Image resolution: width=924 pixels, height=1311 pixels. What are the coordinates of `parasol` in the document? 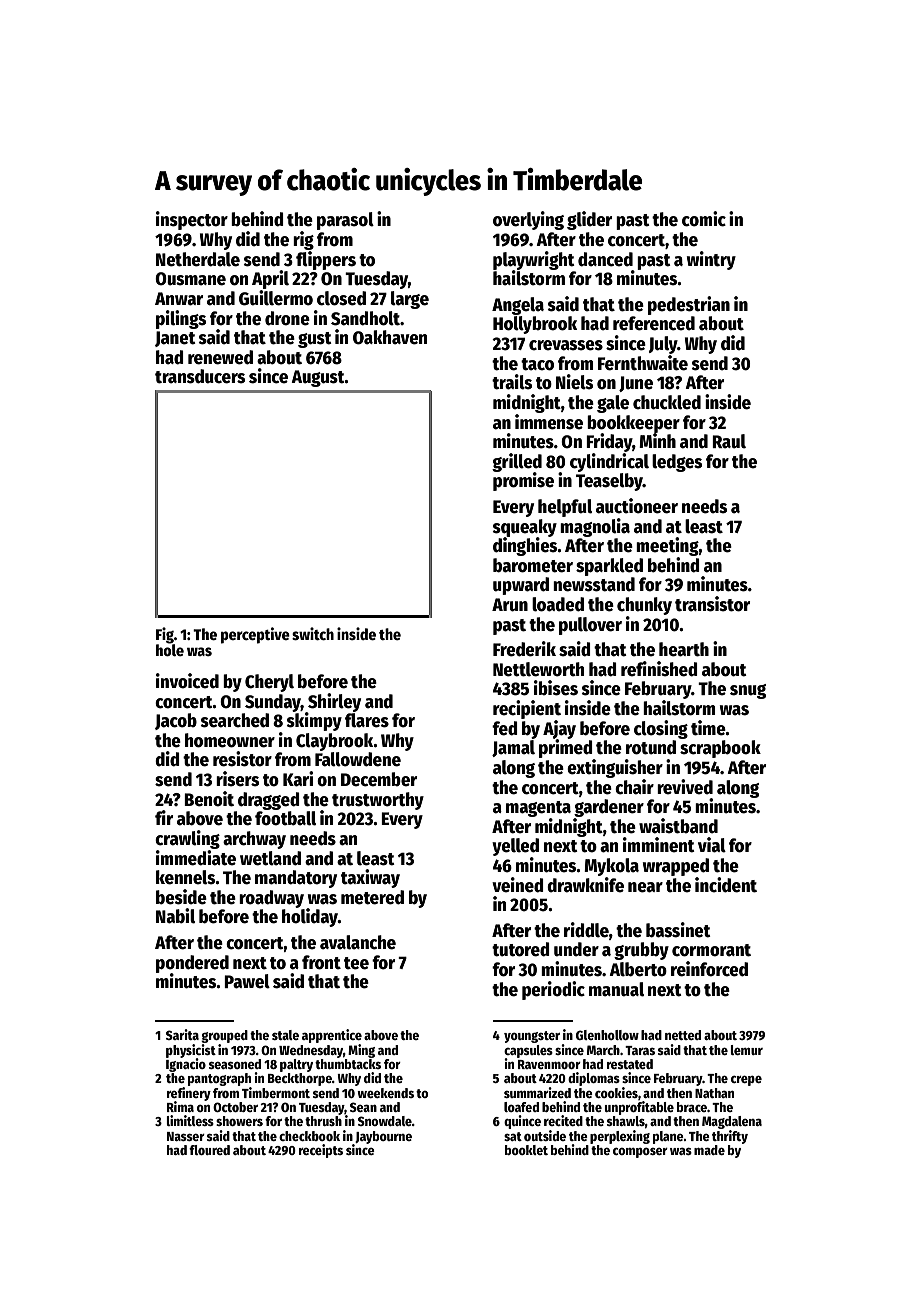 It's located at (345, 221).
